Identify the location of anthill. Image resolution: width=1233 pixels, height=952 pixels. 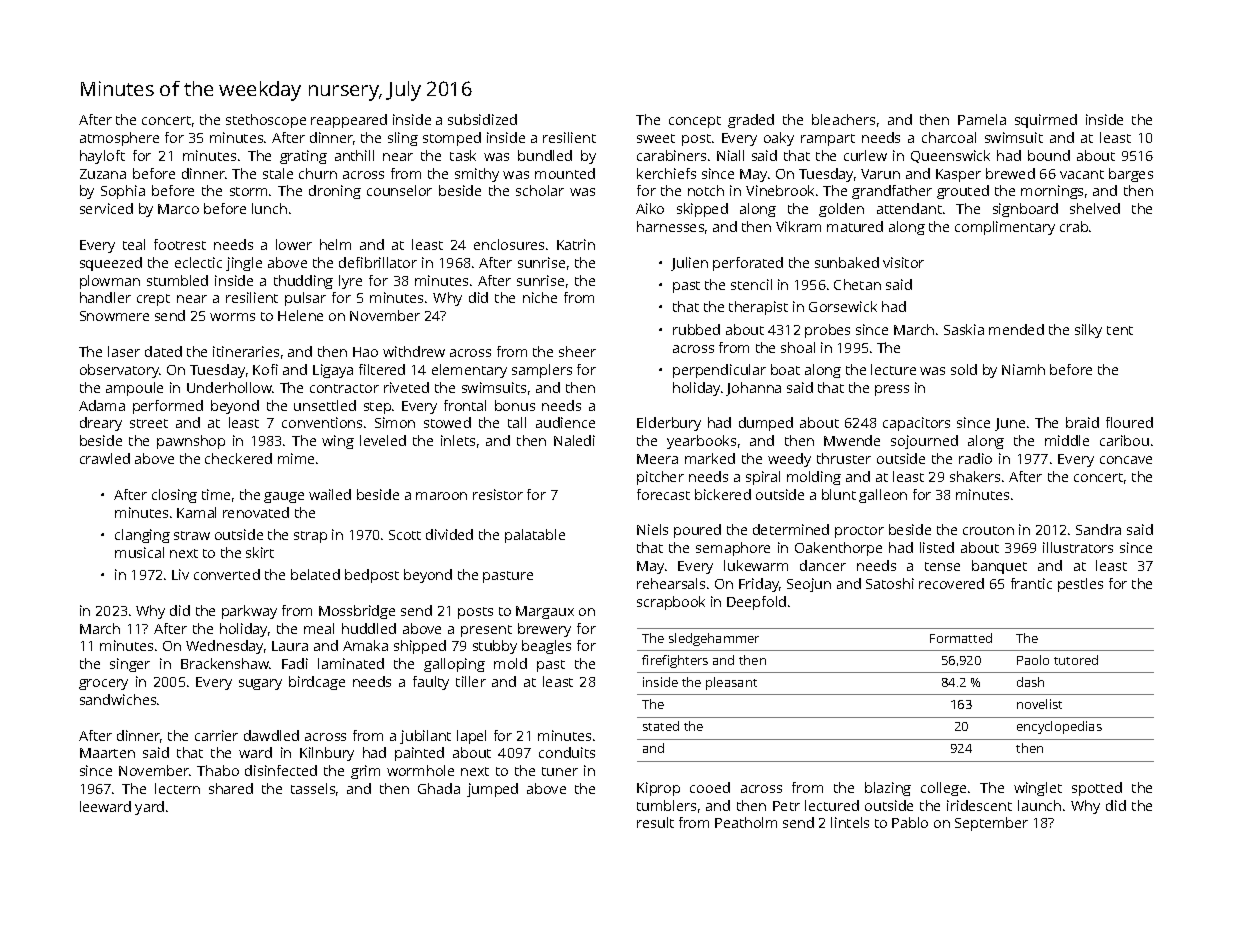
(354, 155).
